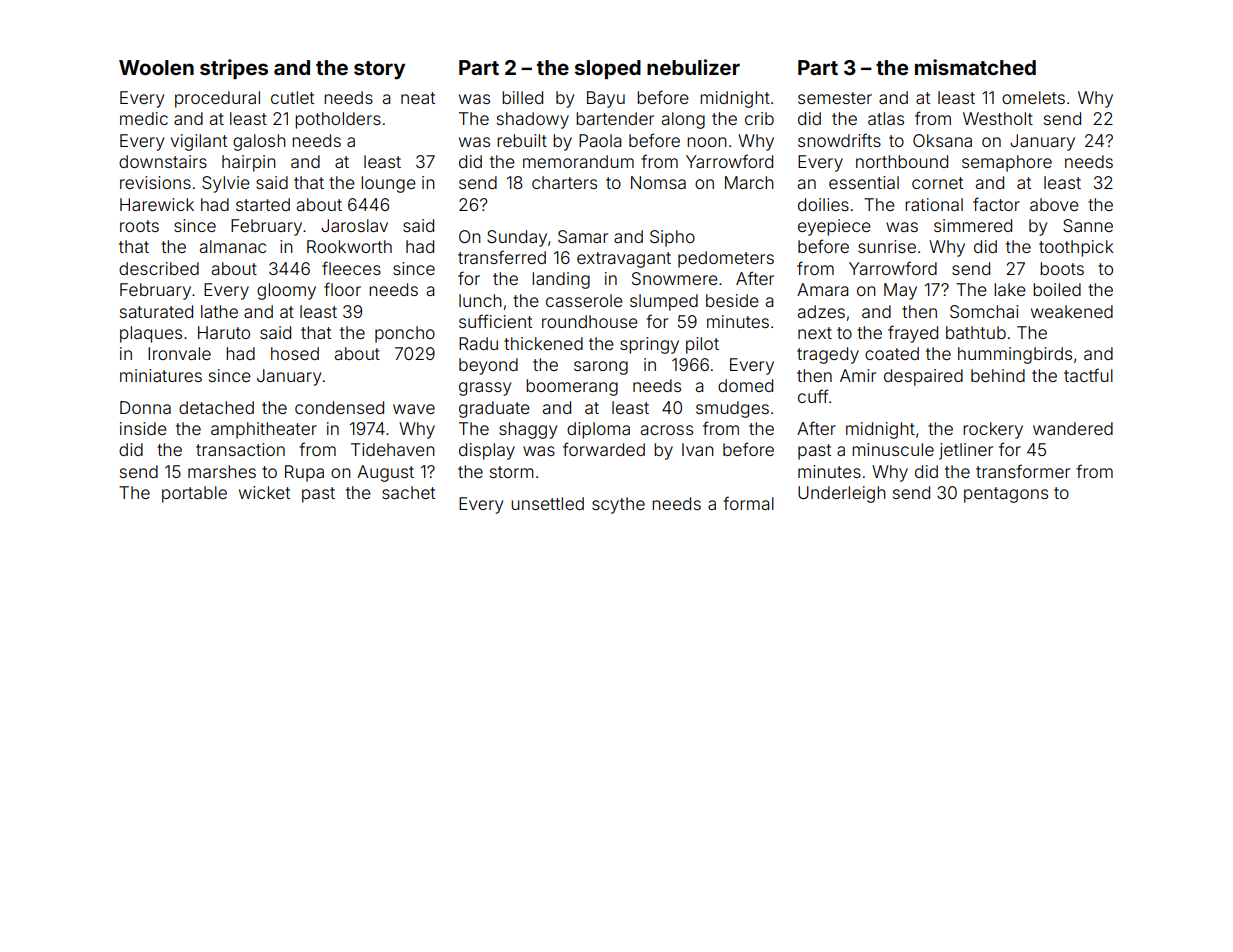 This image has height=952, width=1233. What do you see at coordinates (338, 120) in the image?
I see `potholders` at bounding box center [338, 120].
